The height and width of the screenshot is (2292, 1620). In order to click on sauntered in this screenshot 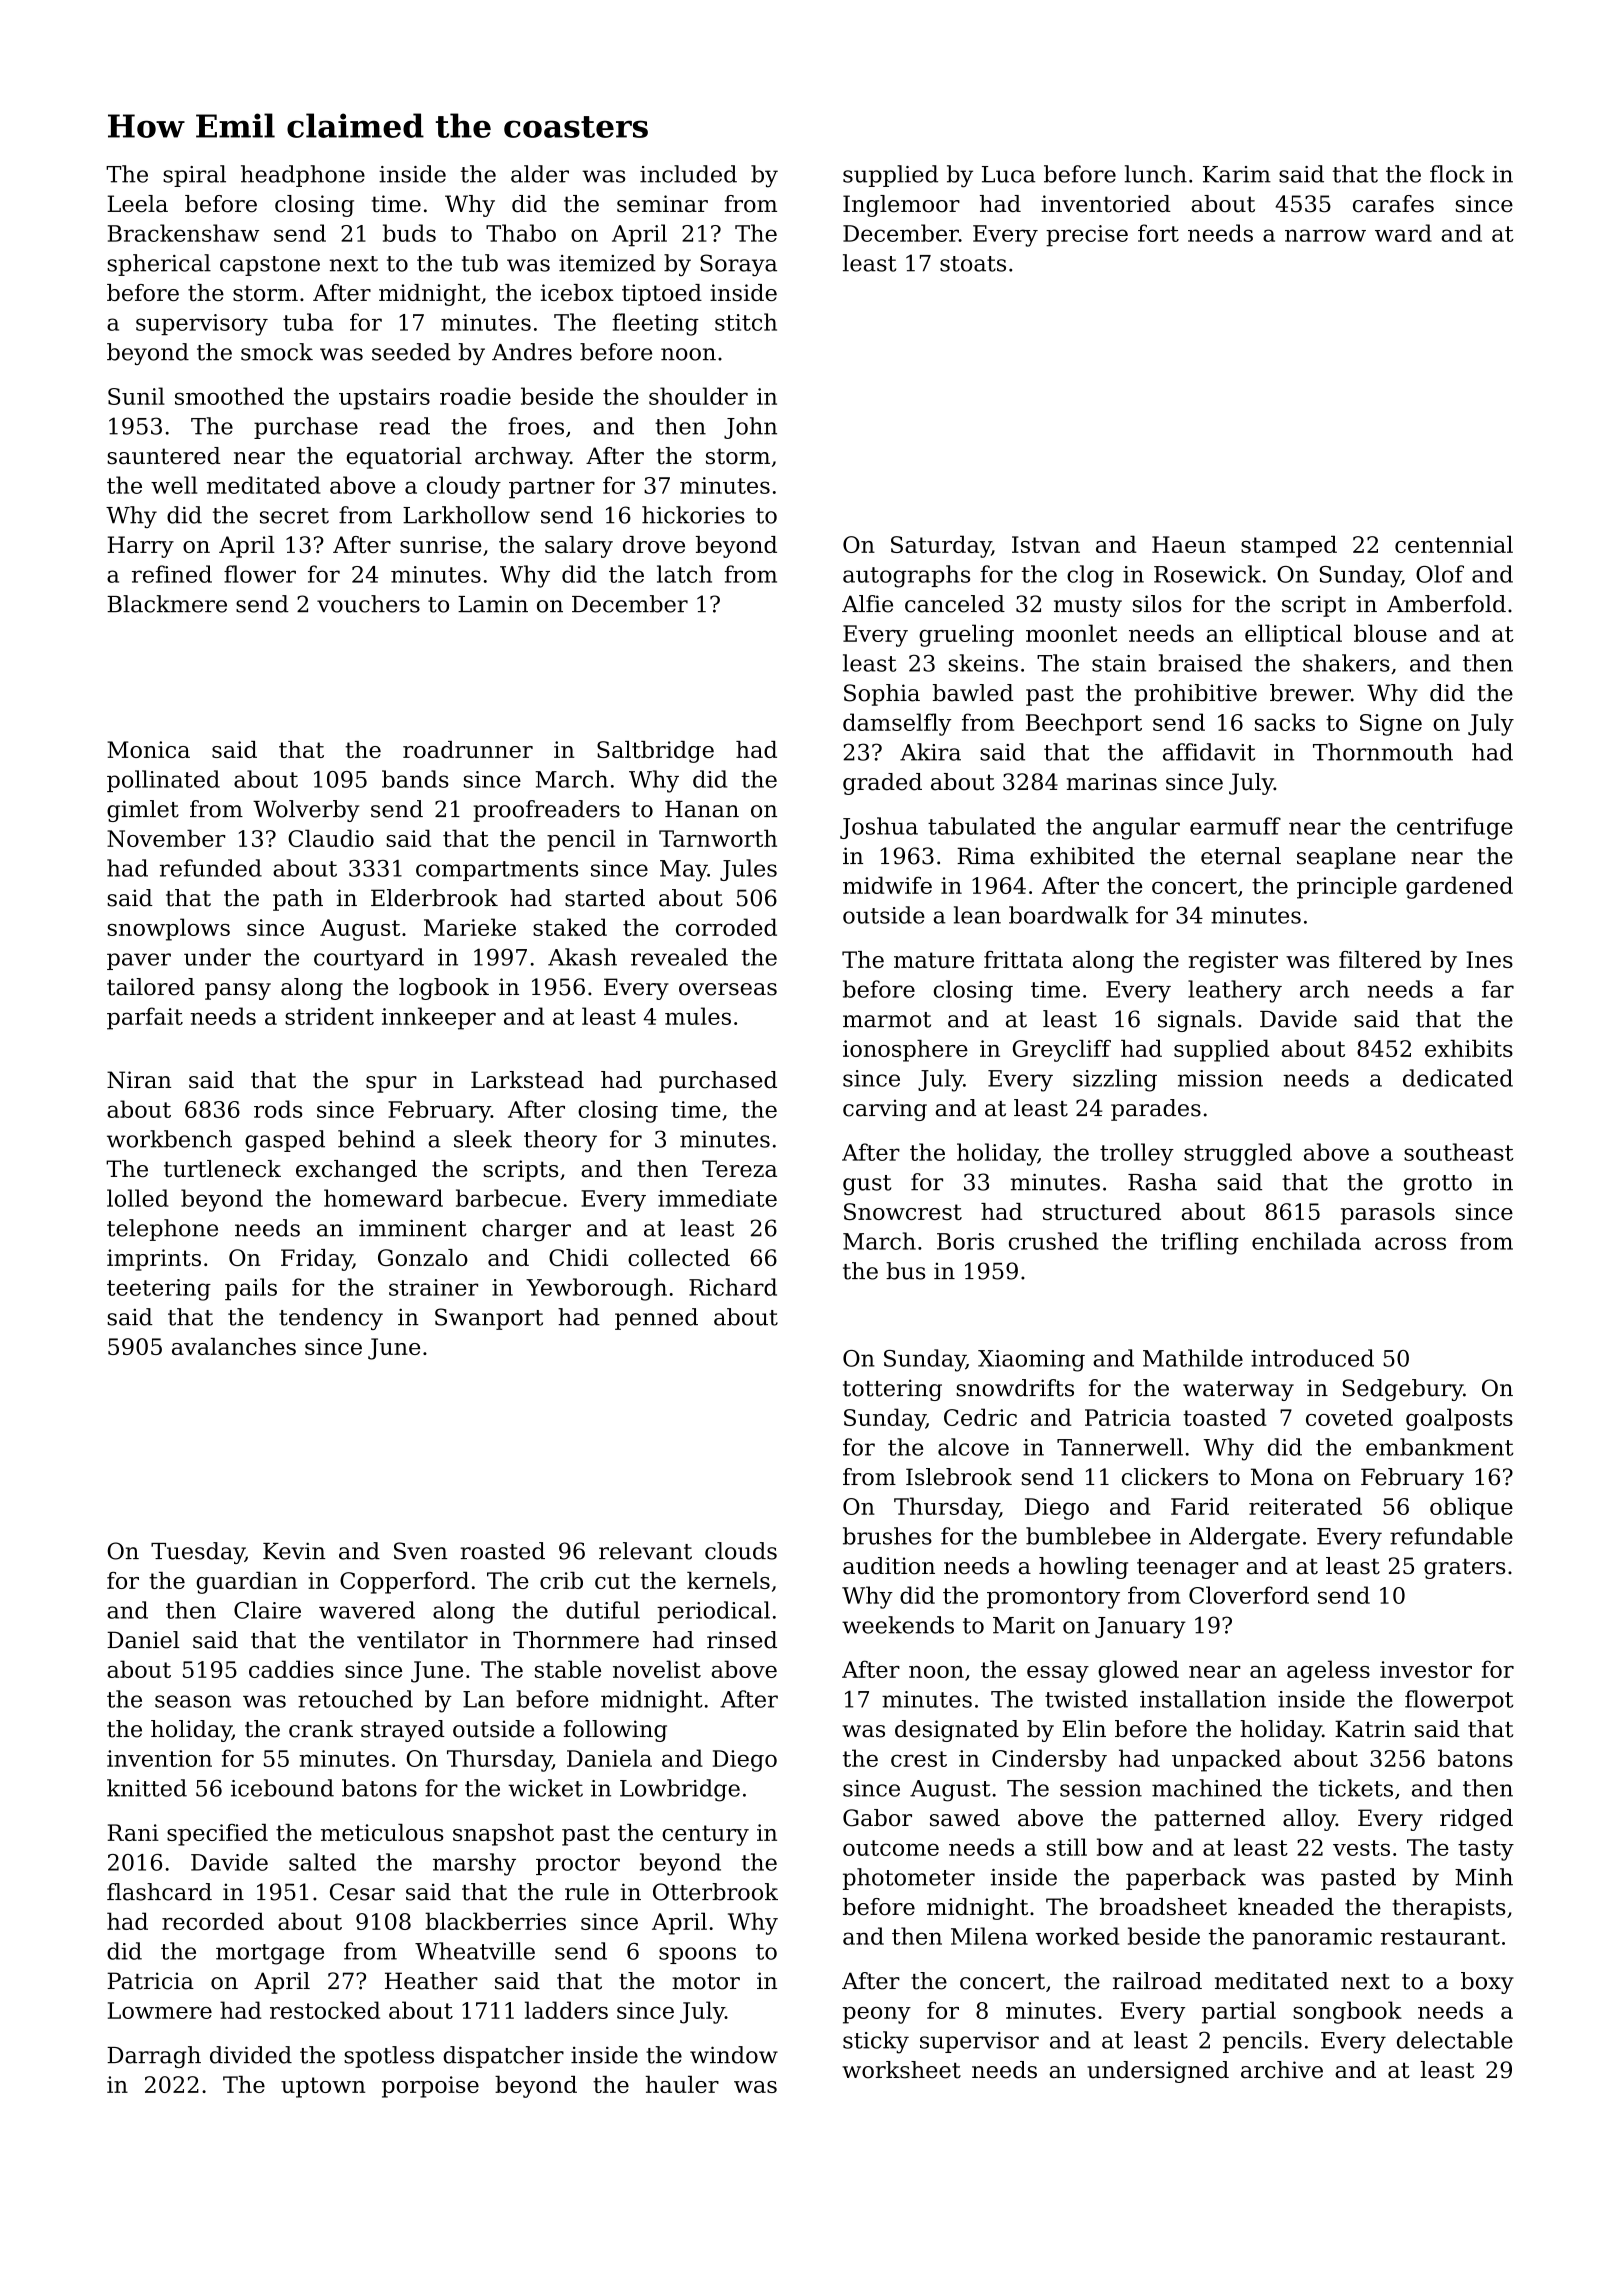, I will do `click(164, 456)`.
